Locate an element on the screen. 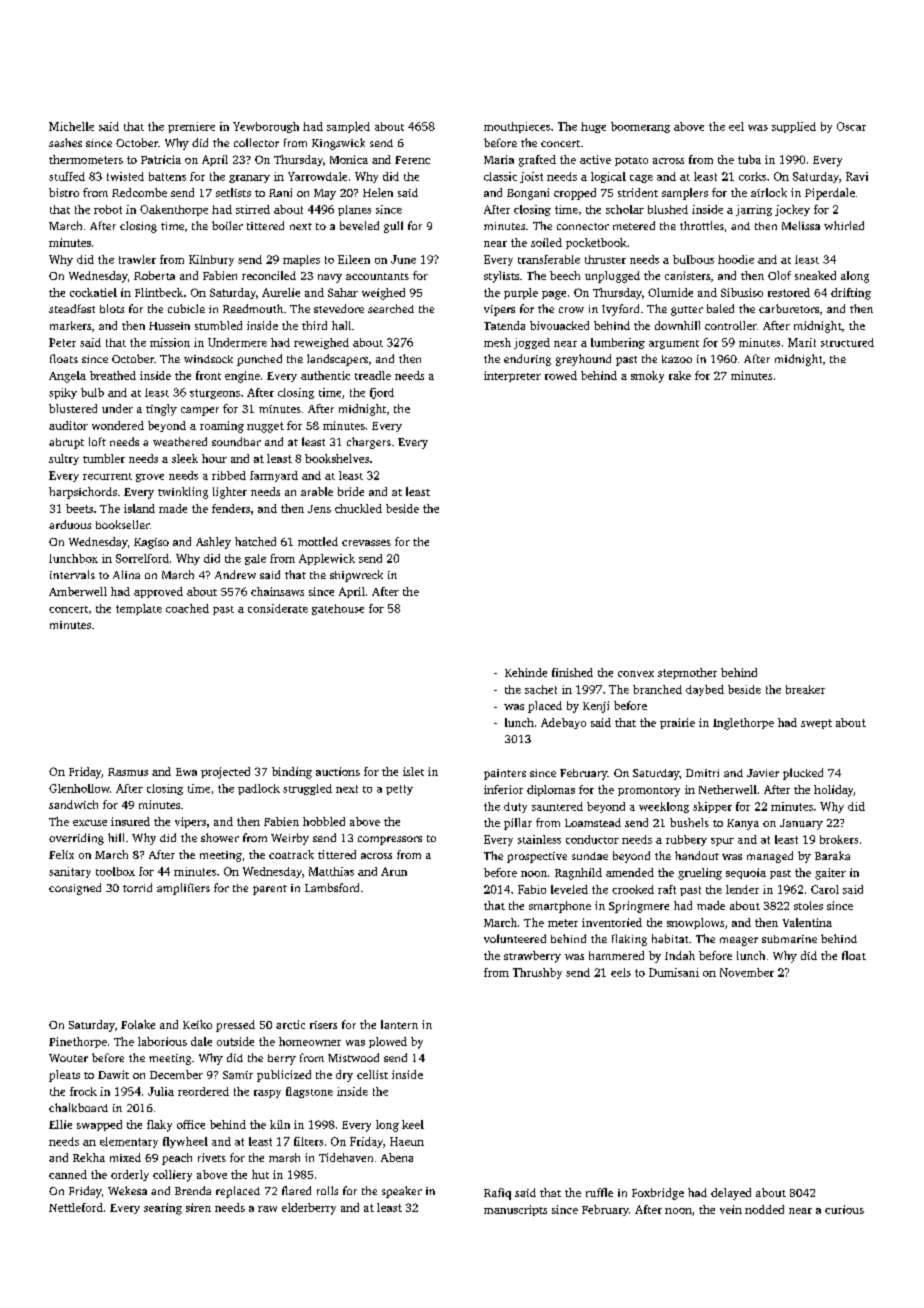  flared is located at coordinates (296, 1190).
